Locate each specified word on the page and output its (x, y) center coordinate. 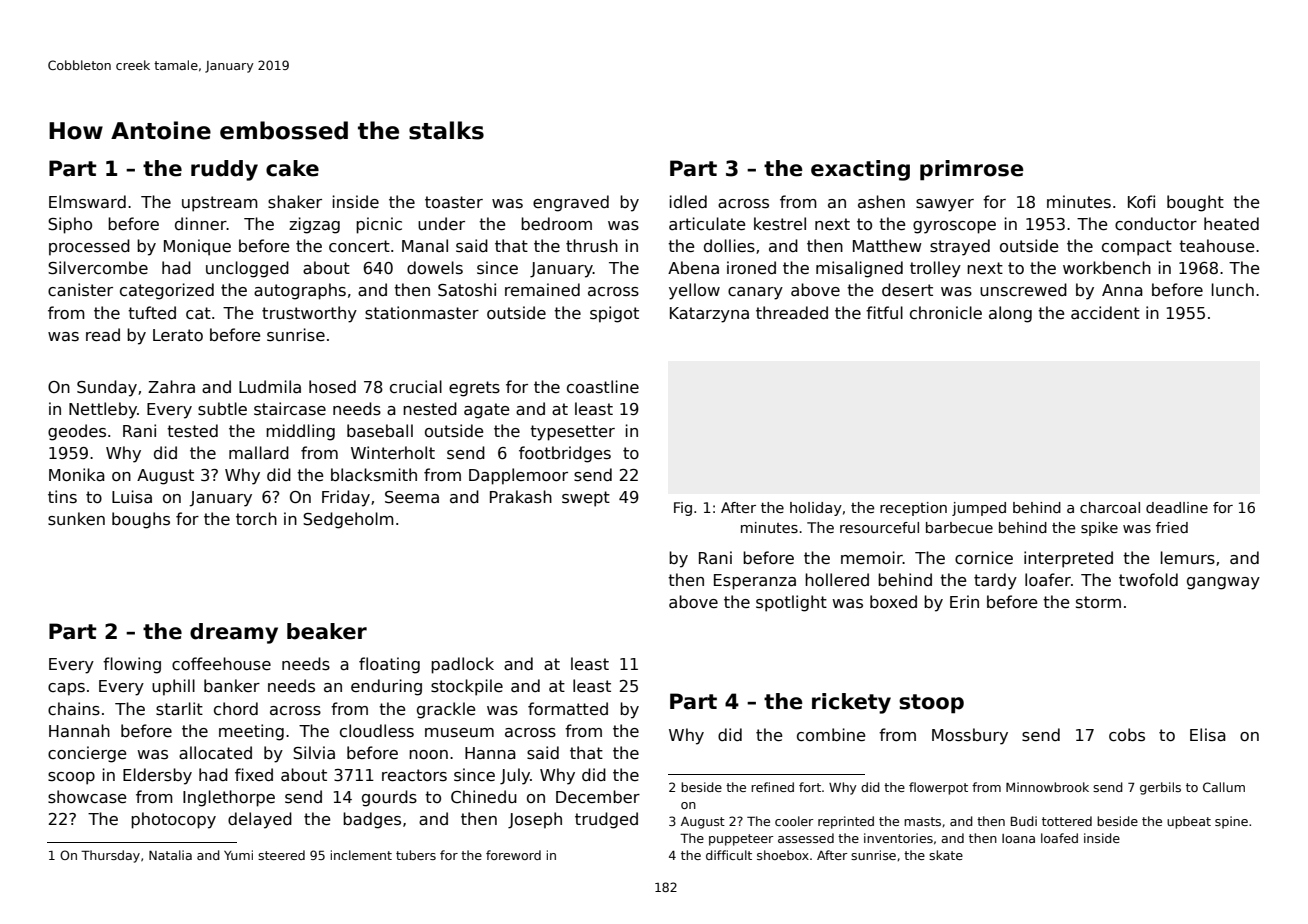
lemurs (1188, 558)
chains (74, 709)
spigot (614, 314)
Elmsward (87, 202)
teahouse (1216, 246)
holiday (816, 509)
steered (281, 855)
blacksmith (374, 475)
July (515, 776)
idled (688, 201)
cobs (1127, 735)
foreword (513, 855)
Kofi (1141, 201)
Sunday (107, 388)
